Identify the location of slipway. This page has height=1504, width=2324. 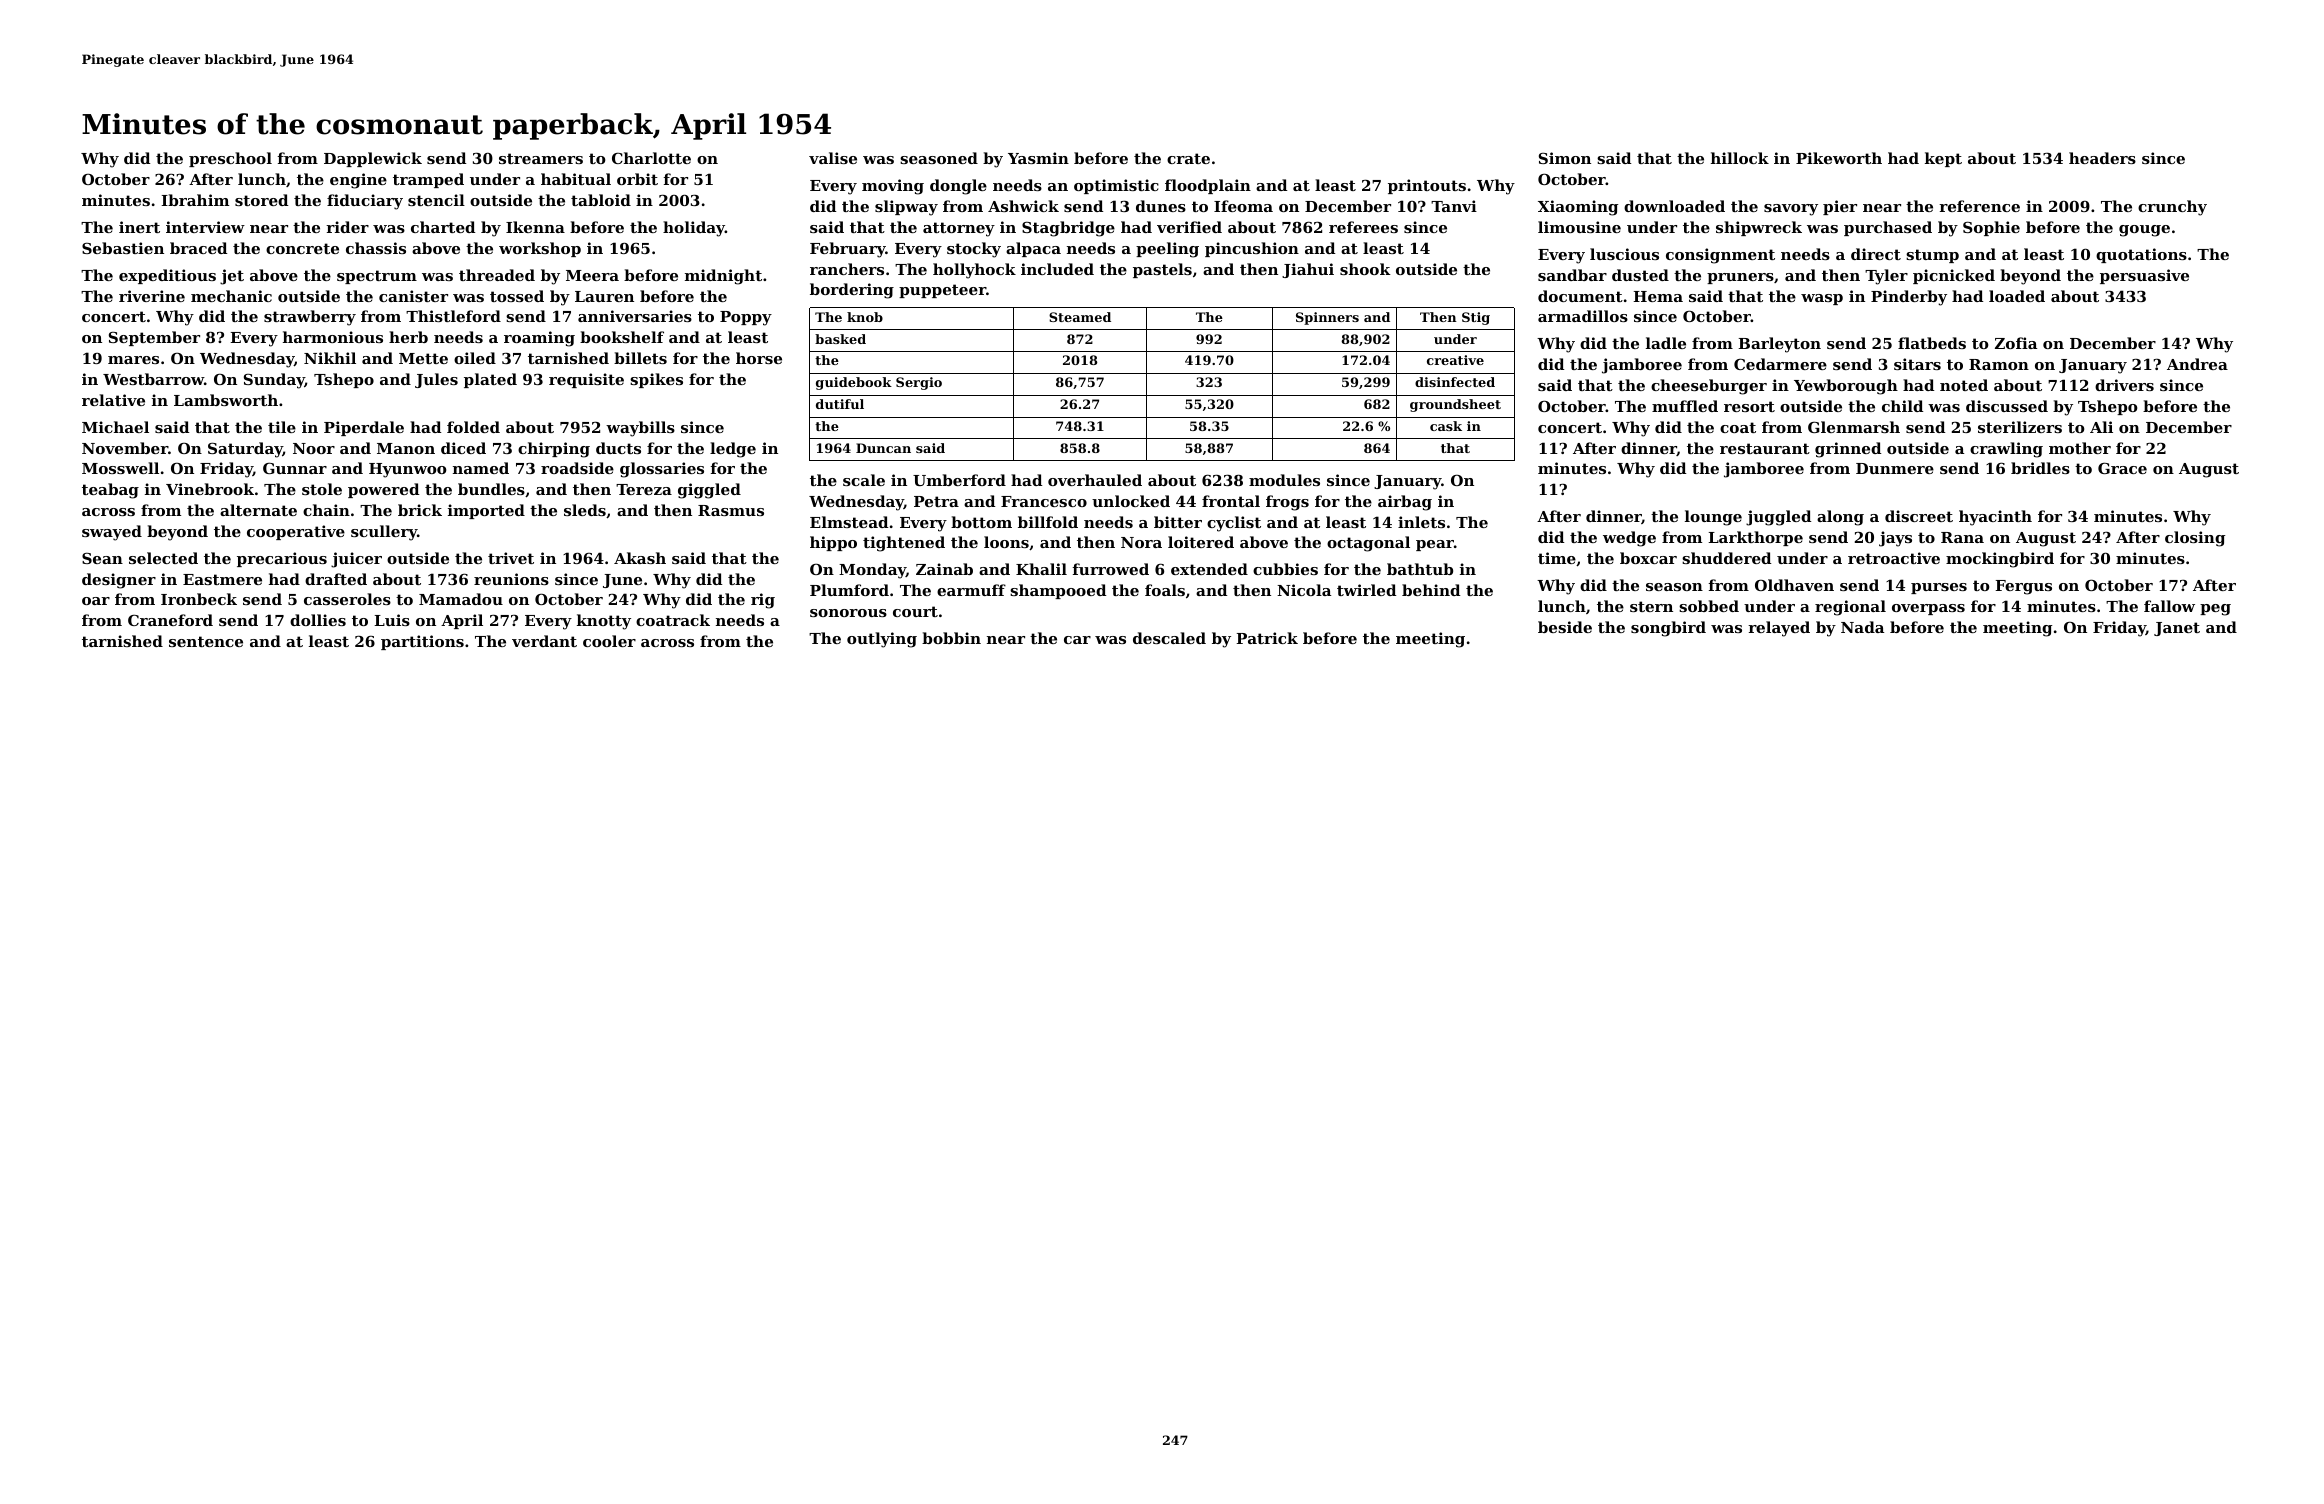
(906, 208).
